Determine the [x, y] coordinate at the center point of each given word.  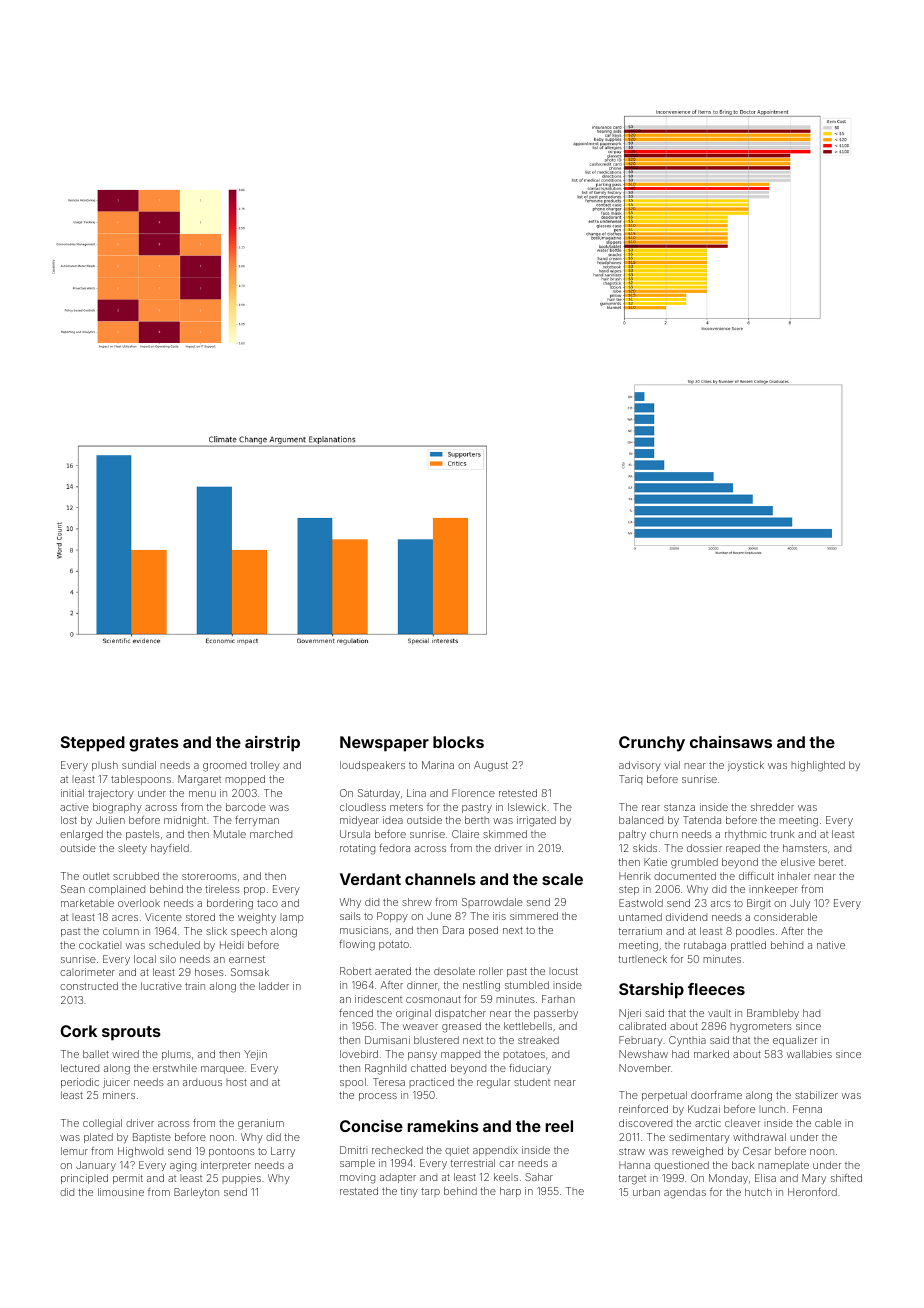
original [413, 1014]
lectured [80, 1068]
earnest [247, 959]
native [831, 945]
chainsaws [731, 742]
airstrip [272, 744]
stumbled [527, 985]
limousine [121, 1192]
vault [719, 1013]
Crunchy [652, 744]
